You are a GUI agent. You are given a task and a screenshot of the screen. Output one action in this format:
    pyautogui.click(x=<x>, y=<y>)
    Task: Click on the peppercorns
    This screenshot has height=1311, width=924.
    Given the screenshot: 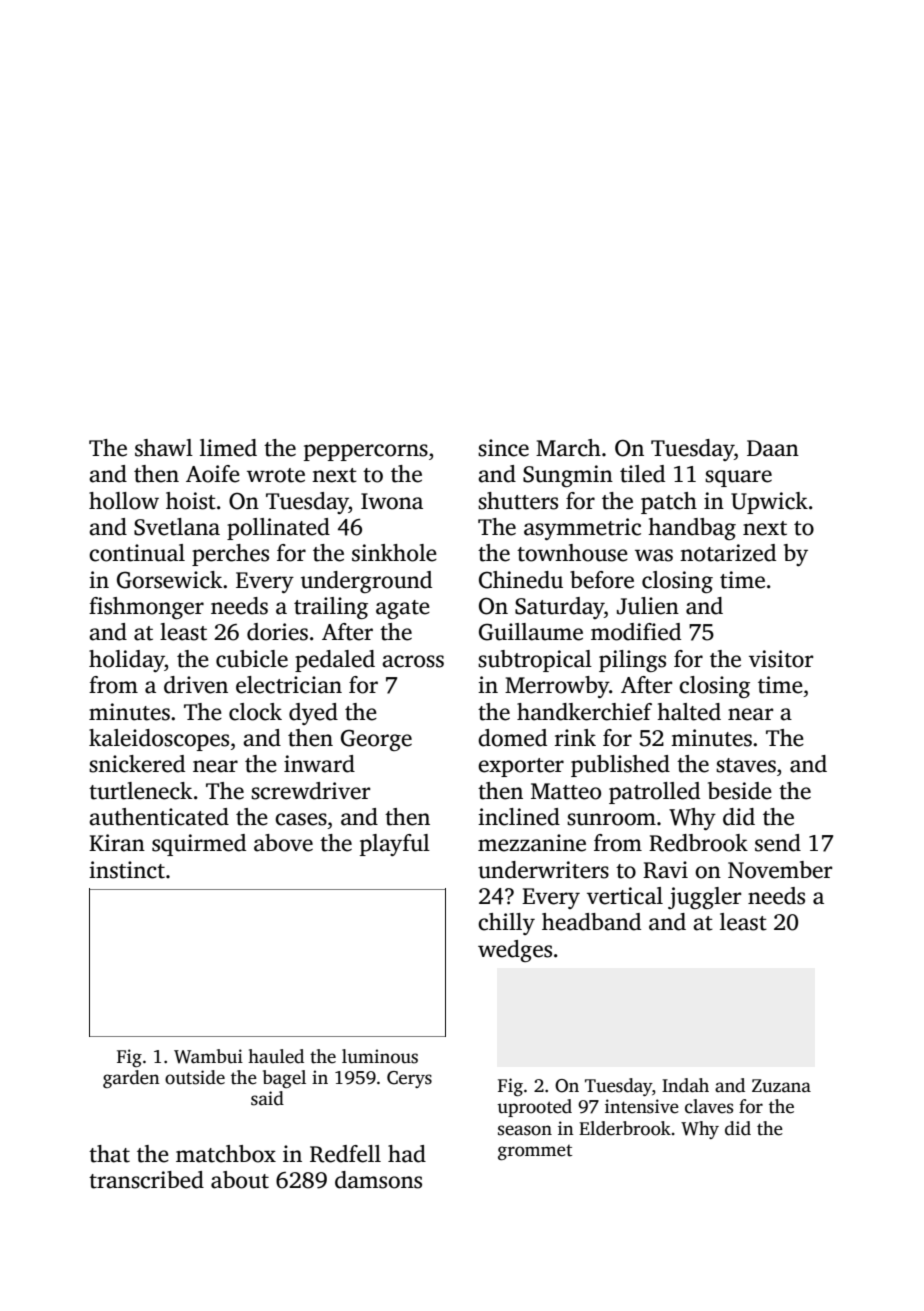 What is the action you would take?
    pyautogui.click(x=366, y=452)
